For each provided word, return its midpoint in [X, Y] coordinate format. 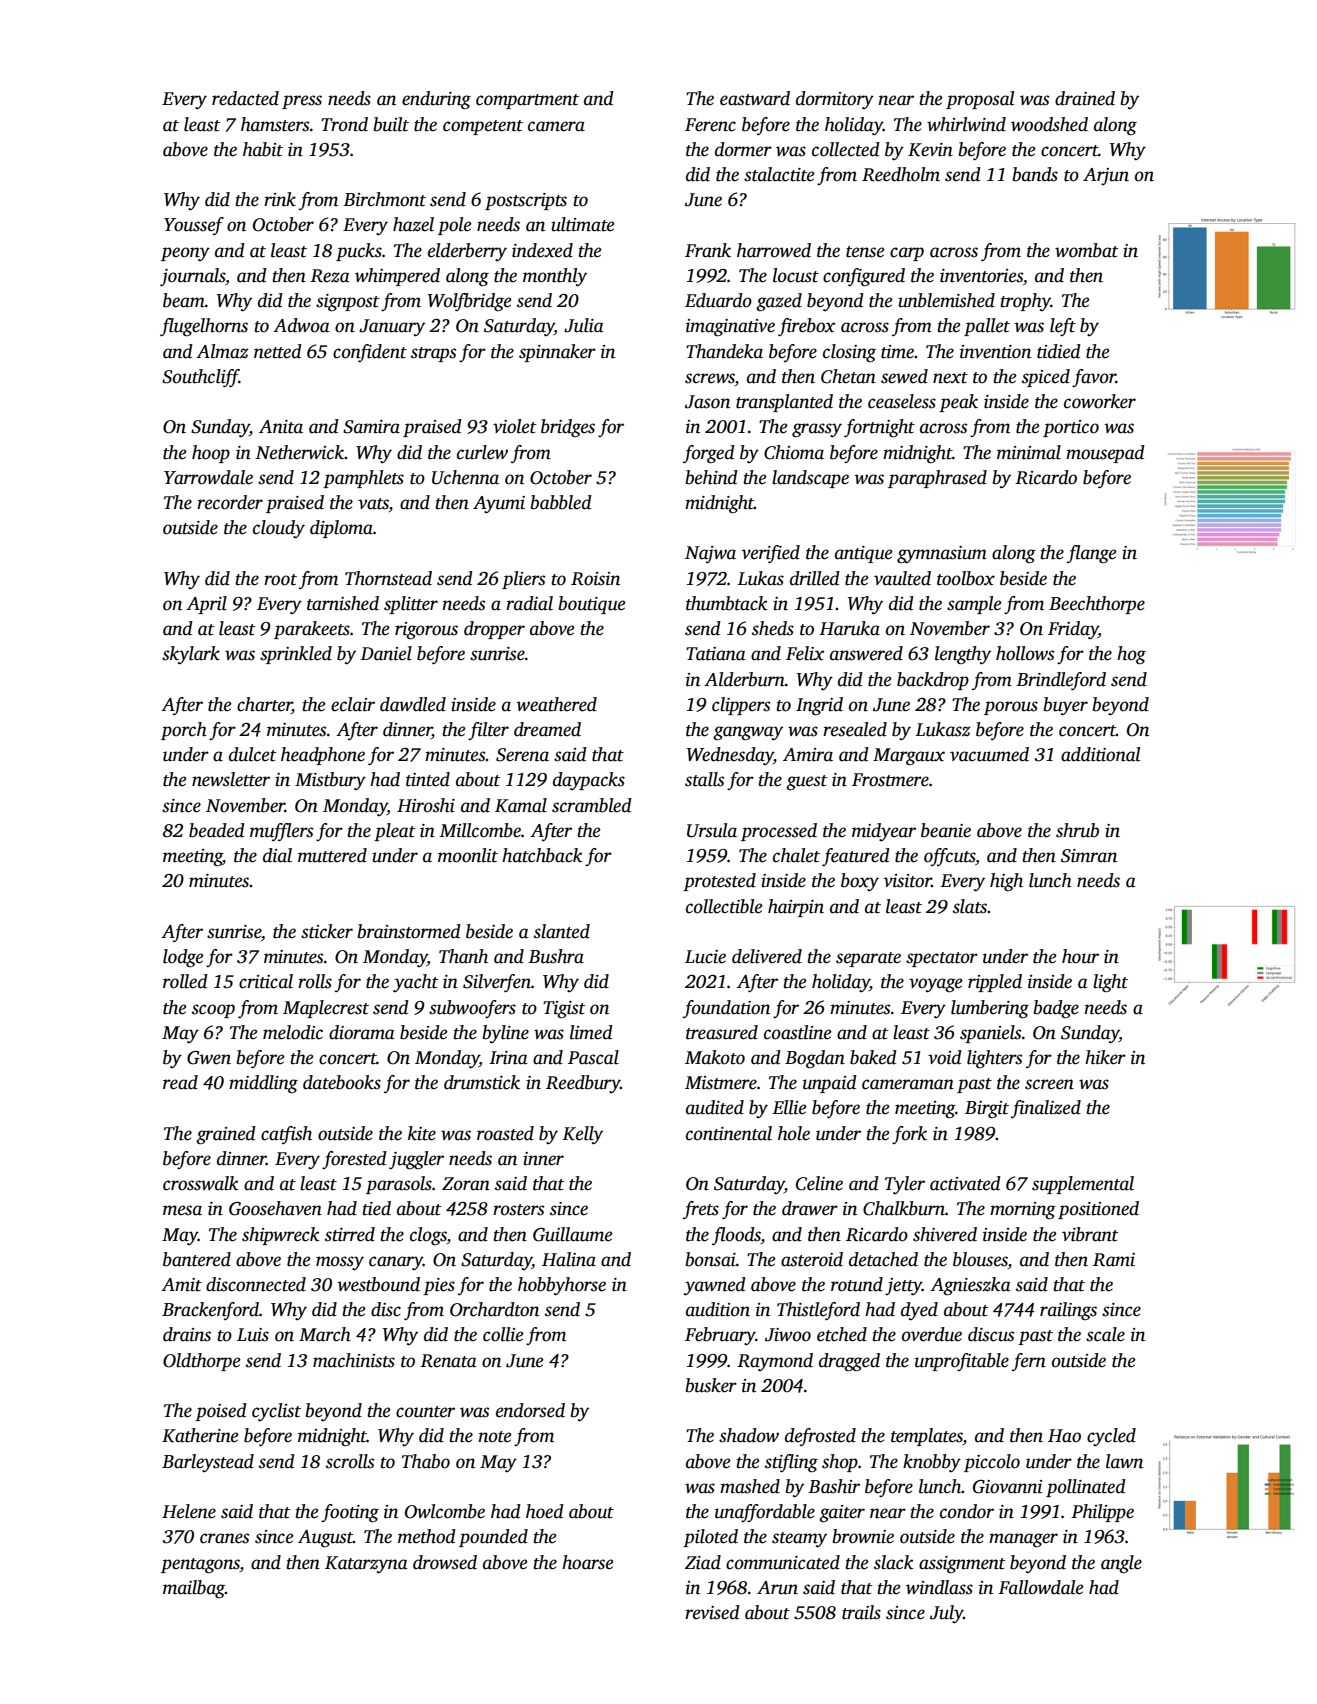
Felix [805, 653]
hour [1080, 956]
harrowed [774, 250]
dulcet [253, 754]
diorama [362, 1032]
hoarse [588, 1562]
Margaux [909, 757]
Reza [330, 276]
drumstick [482, 1082]
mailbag [194, 1589]
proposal [980, 100]
